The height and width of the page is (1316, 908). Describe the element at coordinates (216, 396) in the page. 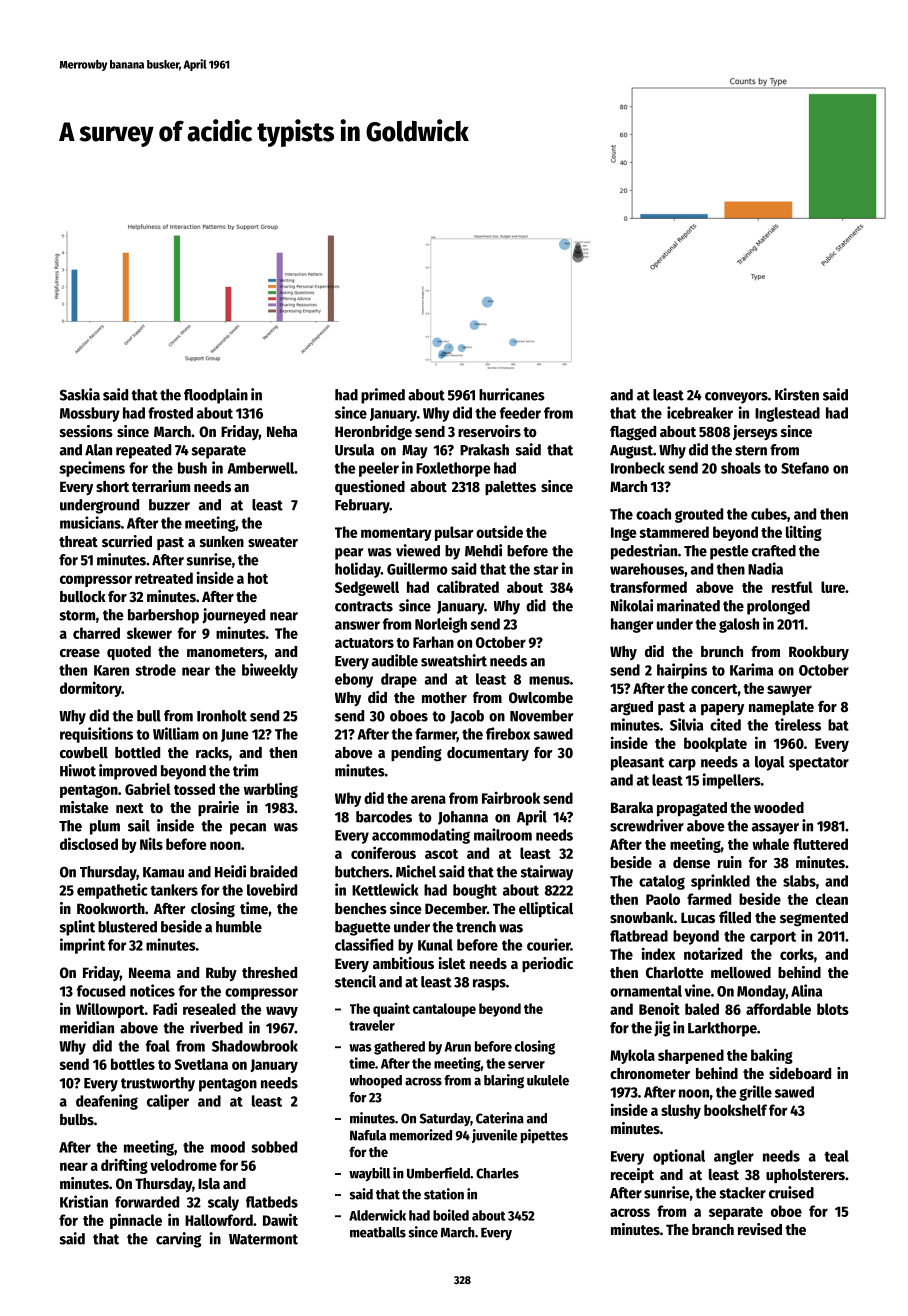

I see `floodplain` at that location.
